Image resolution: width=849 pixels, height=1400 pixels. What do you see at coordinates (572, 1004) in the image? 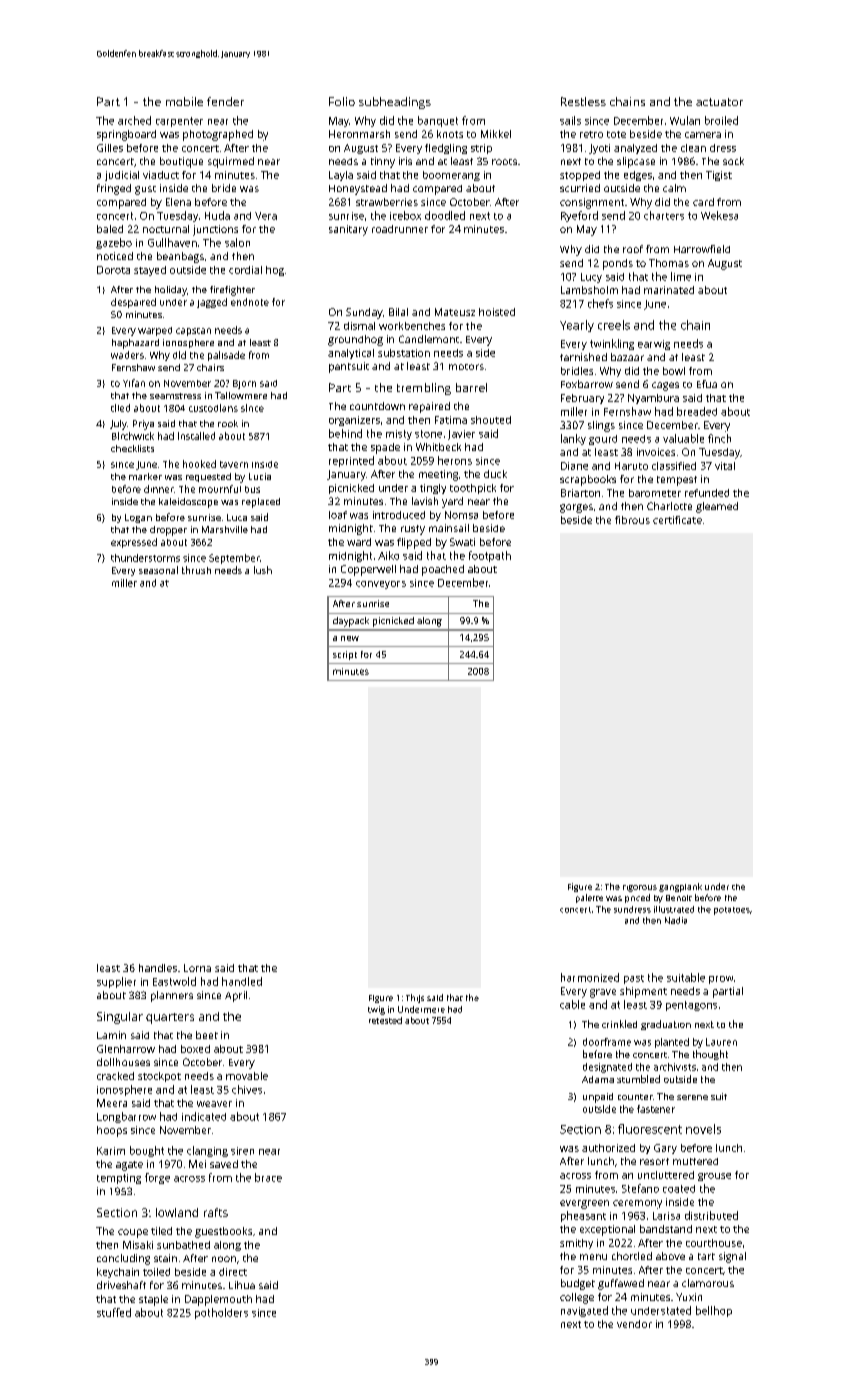
I see `cable` at bounding box center [572, 1004].
